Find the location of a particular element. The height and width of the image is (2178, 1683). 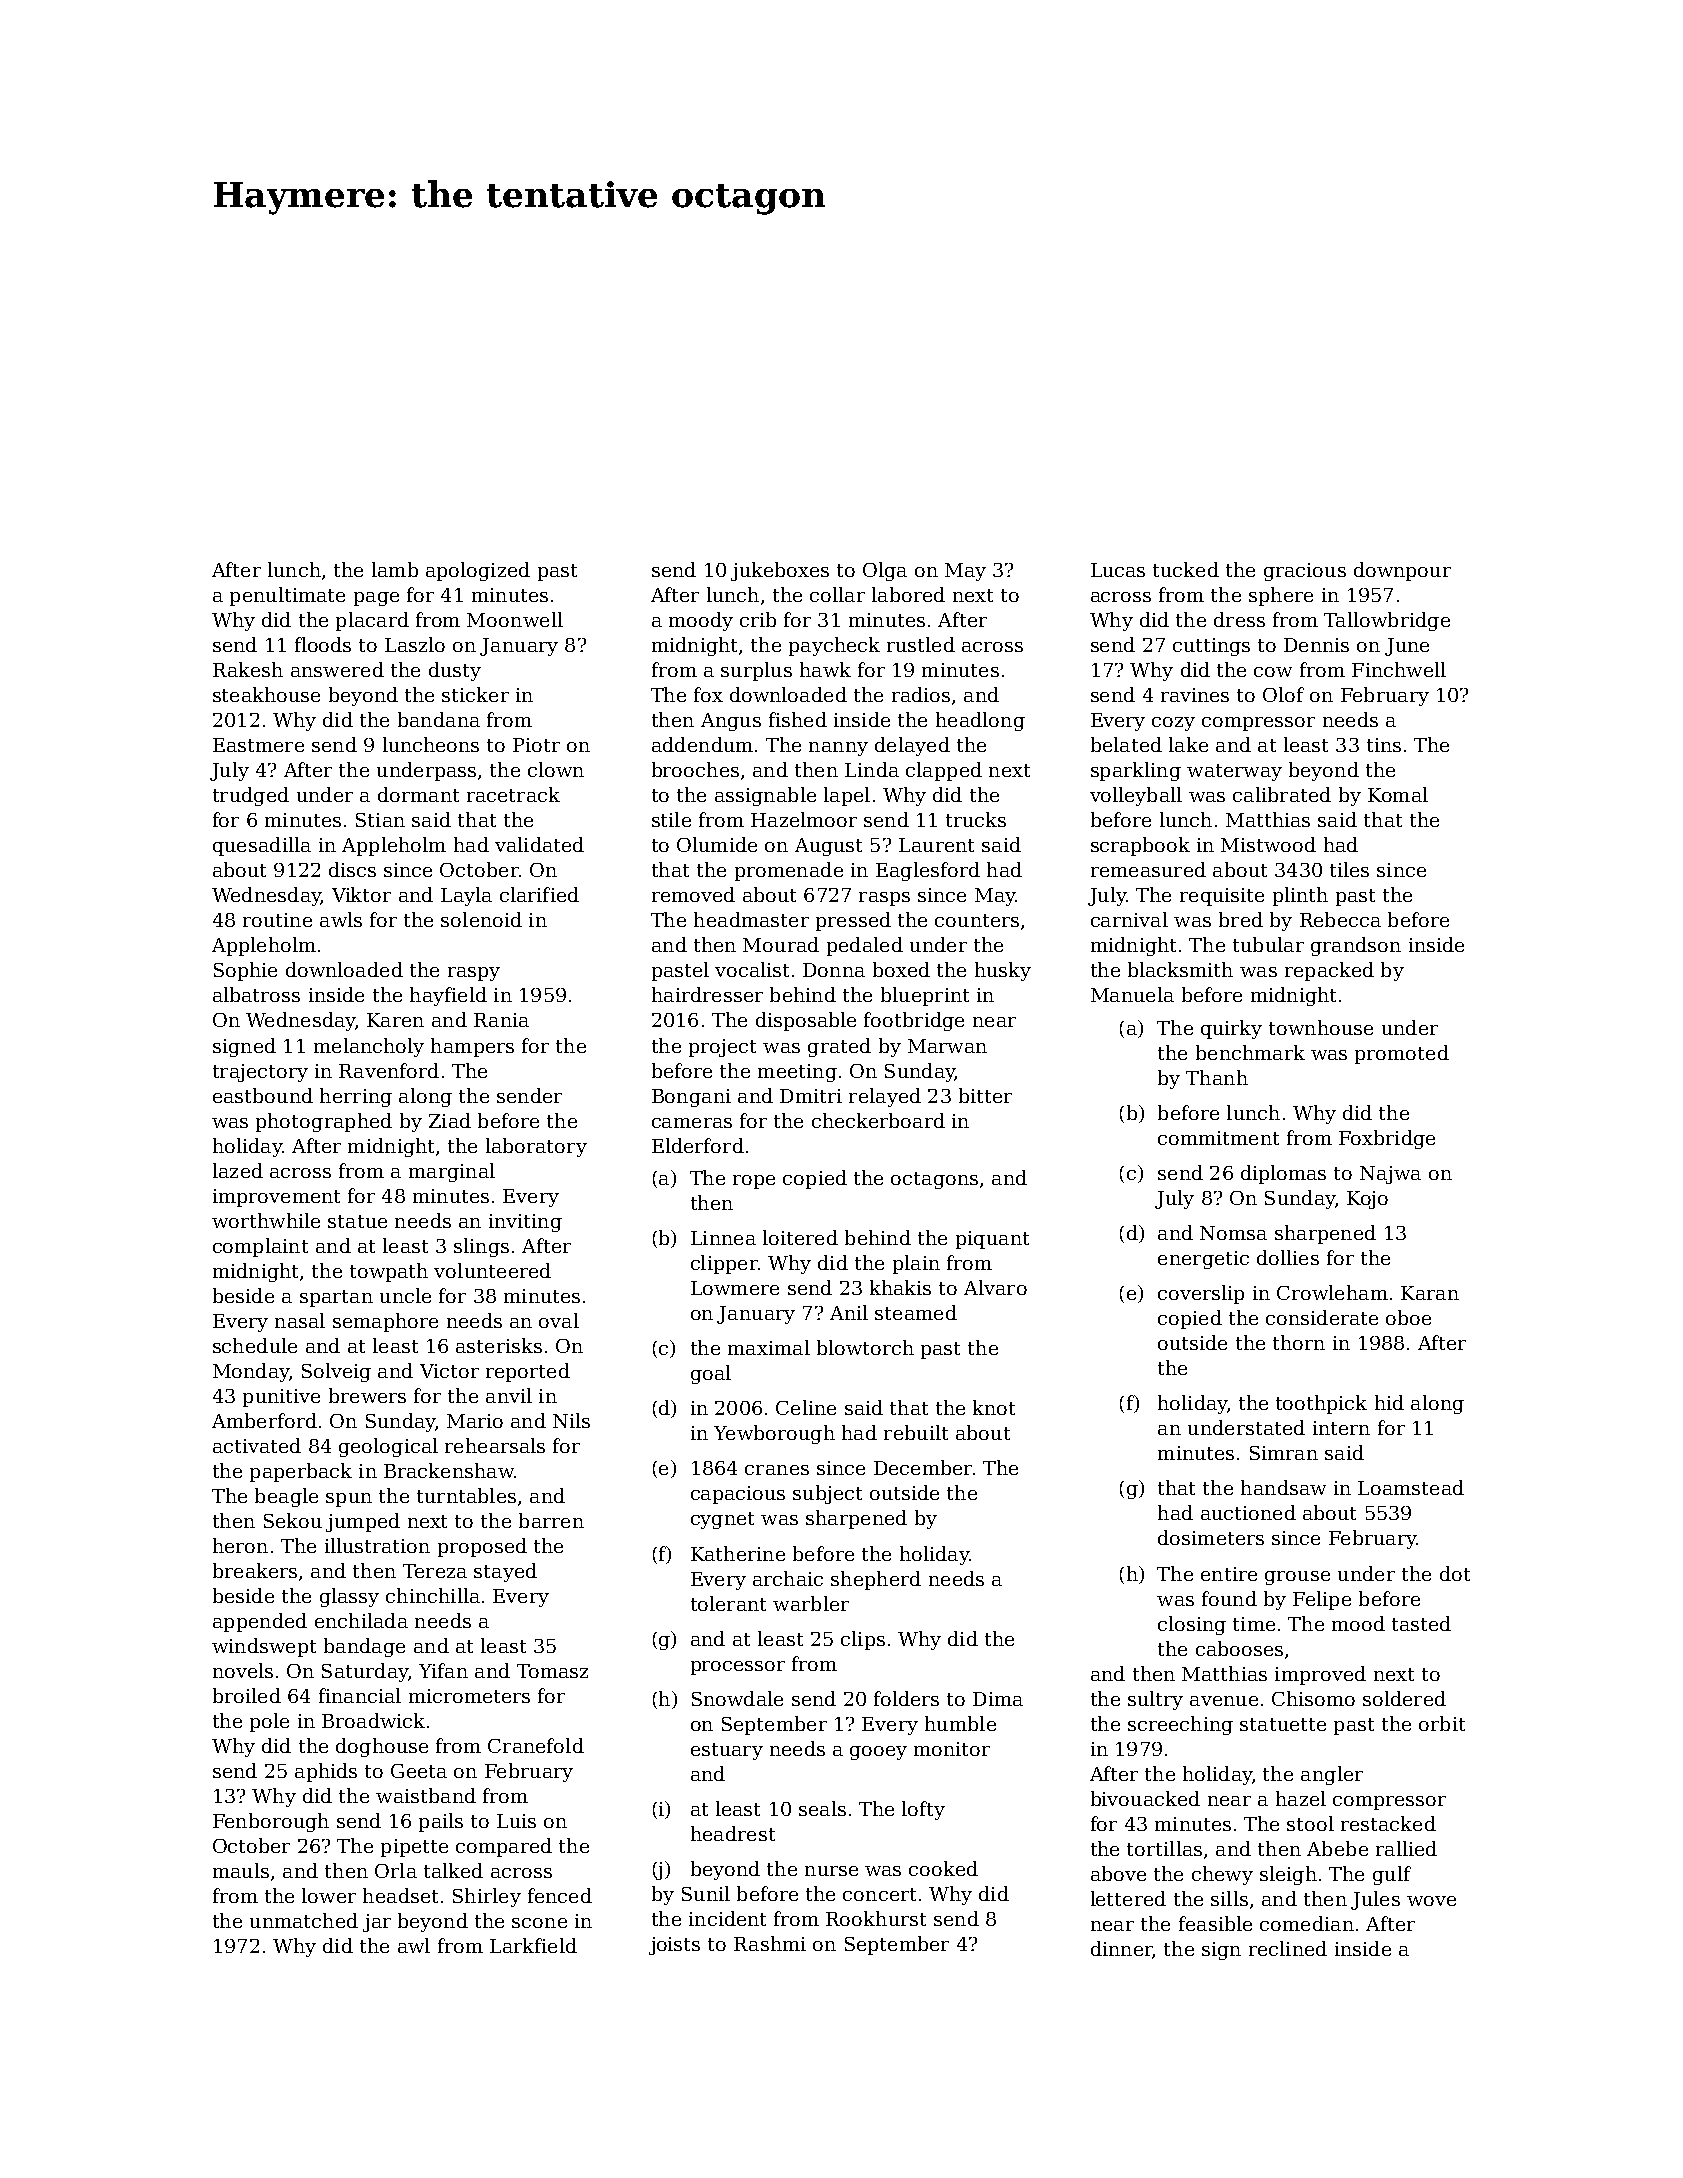

angler is located at coordinates (1332, 1775).
